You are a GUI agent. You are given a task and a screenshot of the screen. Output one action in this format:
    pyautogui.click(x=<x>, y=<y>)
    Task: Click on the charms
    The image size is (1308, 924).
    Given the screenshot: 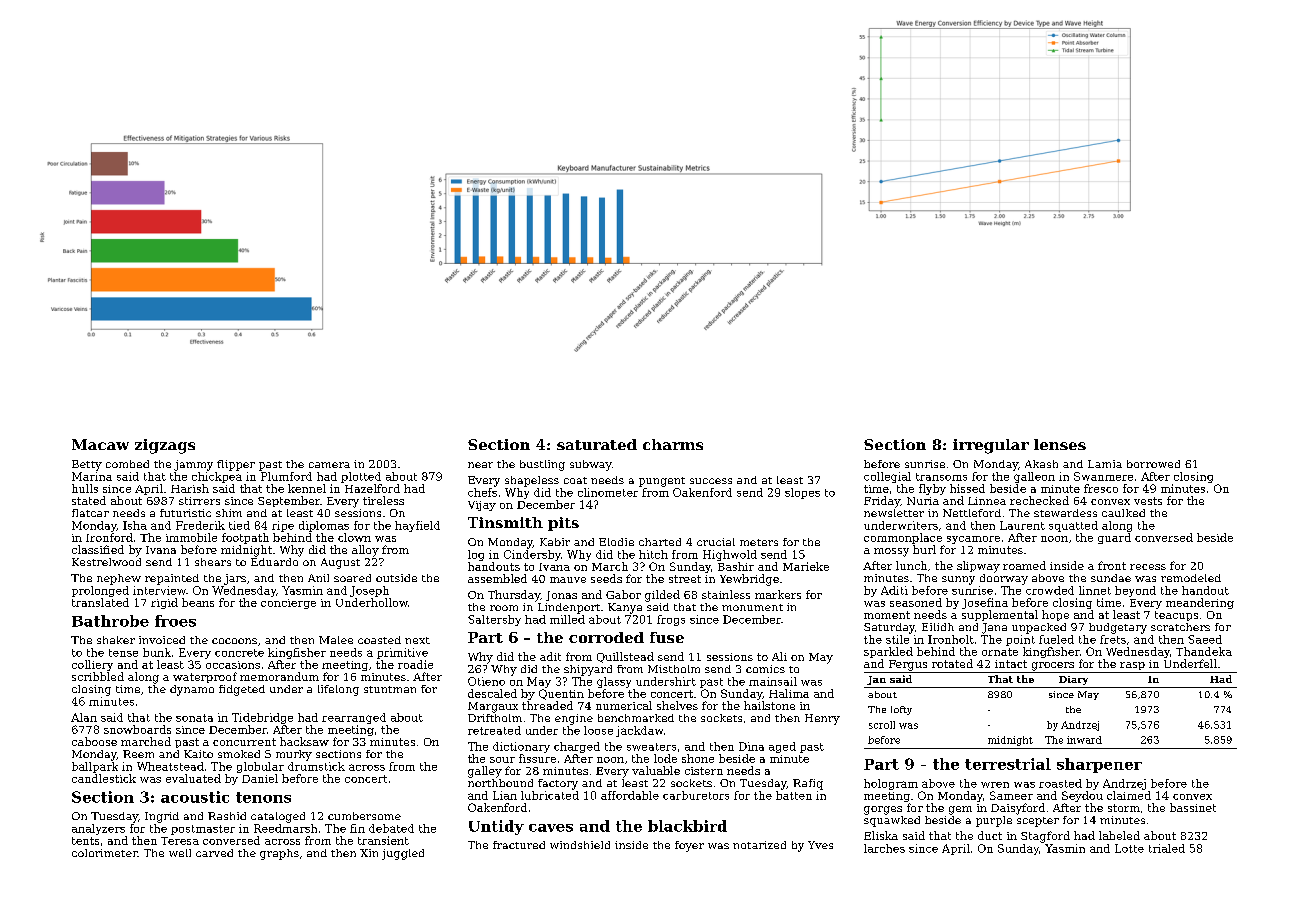 What is the action you would take?
    pyautogui.click(x=673, y=444)
